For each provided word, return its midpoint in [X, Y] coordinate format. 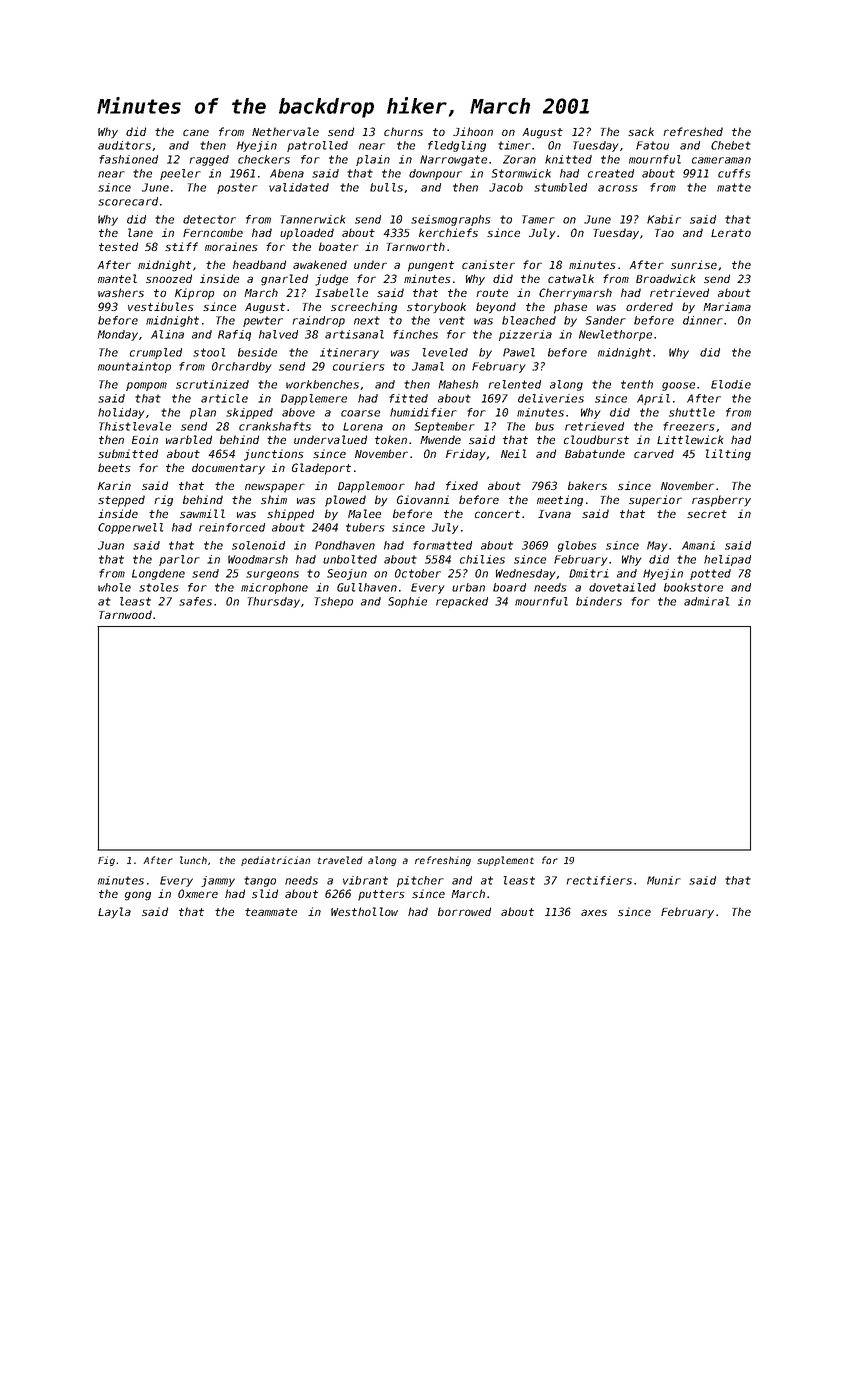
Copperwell [130, 528]
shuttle [692, 412]
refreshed [693, 131]
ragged [209, 160]
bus [544, 426]
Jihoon [473, 131]
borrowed [464, 911]
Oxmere [198, 893]
